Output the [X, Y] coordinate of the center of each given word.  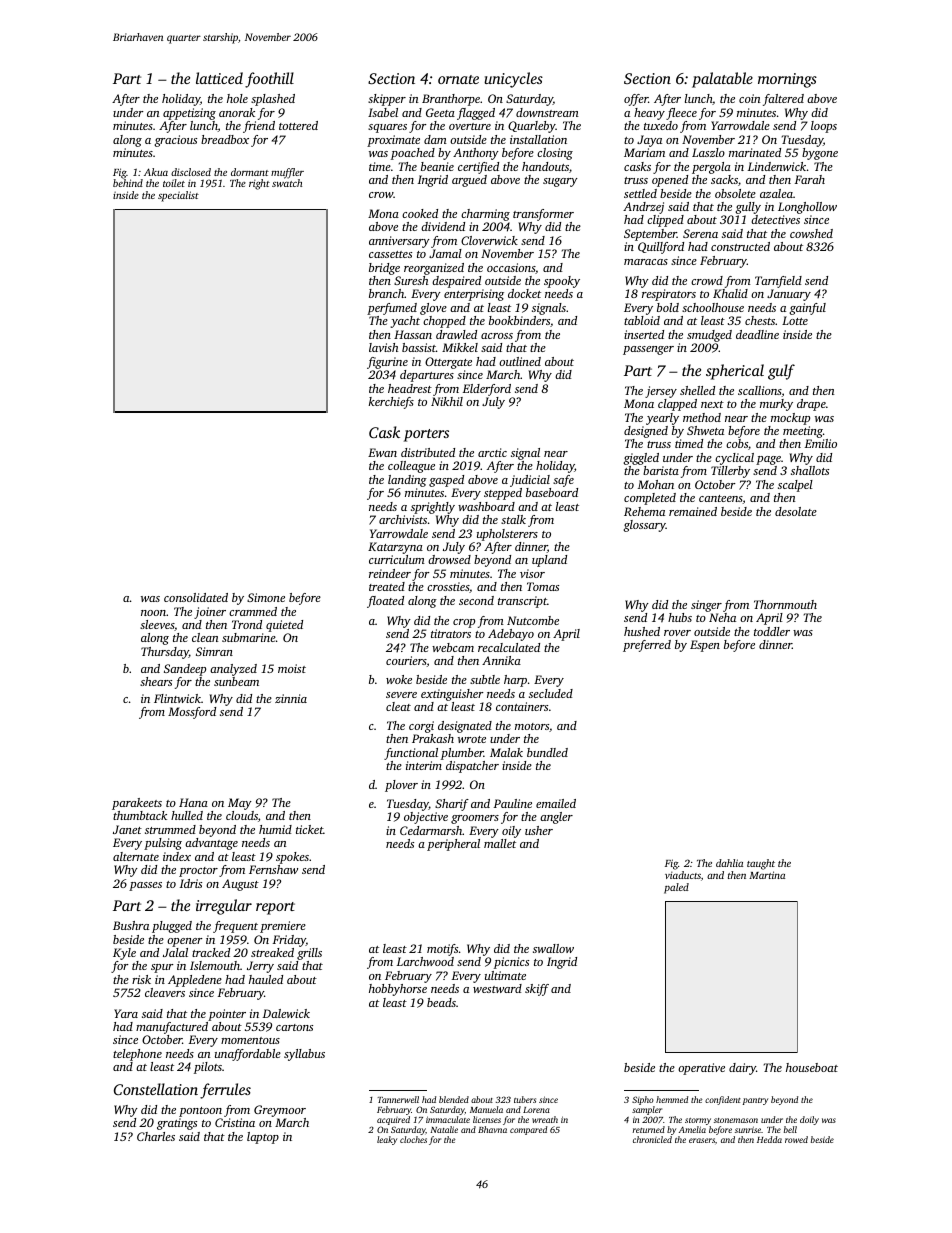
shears [156, 681]
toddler [772, 631]
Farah [810, 179]
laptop [263, 1138]
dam [435, 139]
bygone [820, 154]
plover [401, 786]
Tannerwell [398, 1099]
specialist [178, 196]
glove [433, 309]
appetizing [189, 114]
